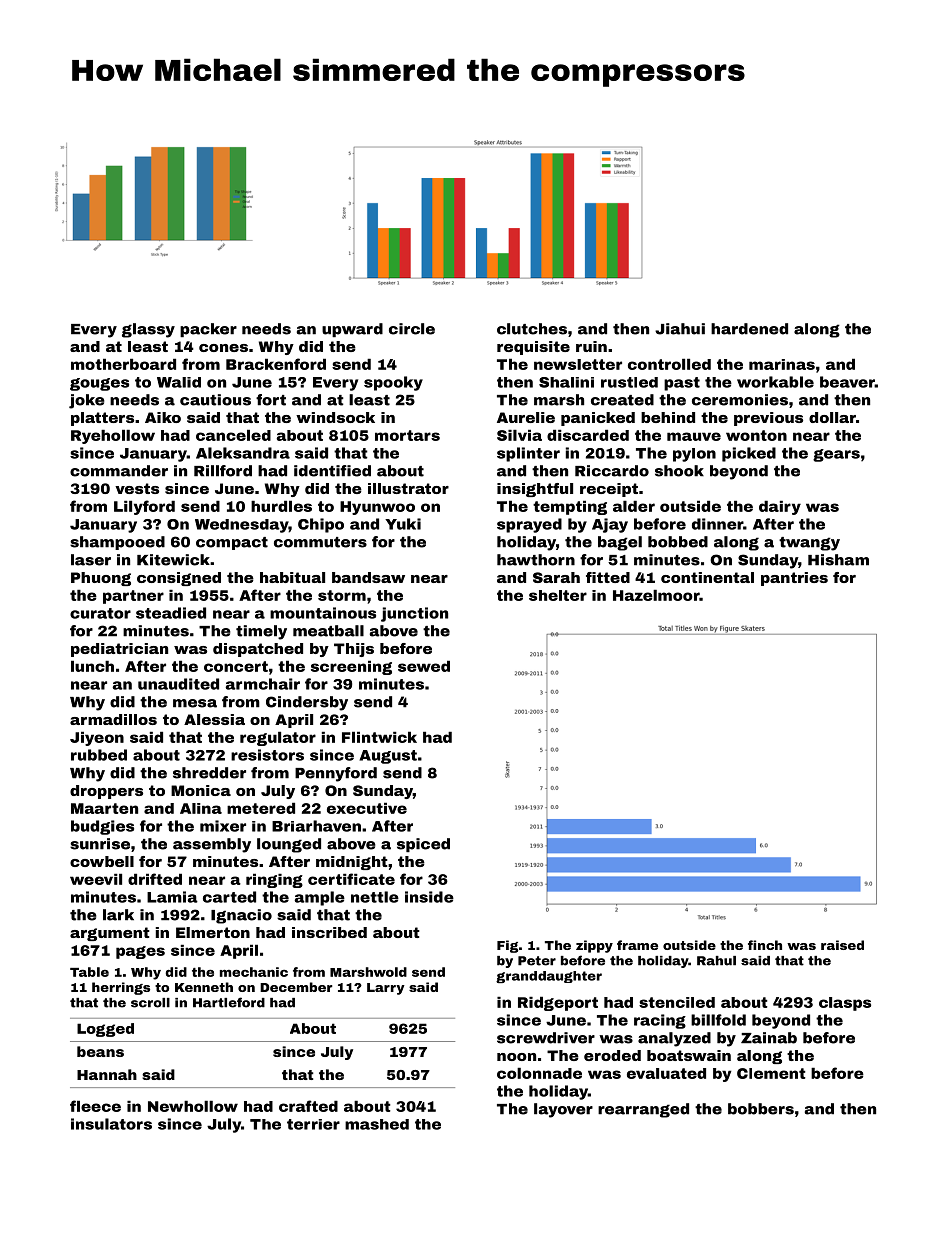 The width and height of the document is (952, 1233). Describe the element at coordinates (563, 1110) in the document. I see `layover` at that location.
